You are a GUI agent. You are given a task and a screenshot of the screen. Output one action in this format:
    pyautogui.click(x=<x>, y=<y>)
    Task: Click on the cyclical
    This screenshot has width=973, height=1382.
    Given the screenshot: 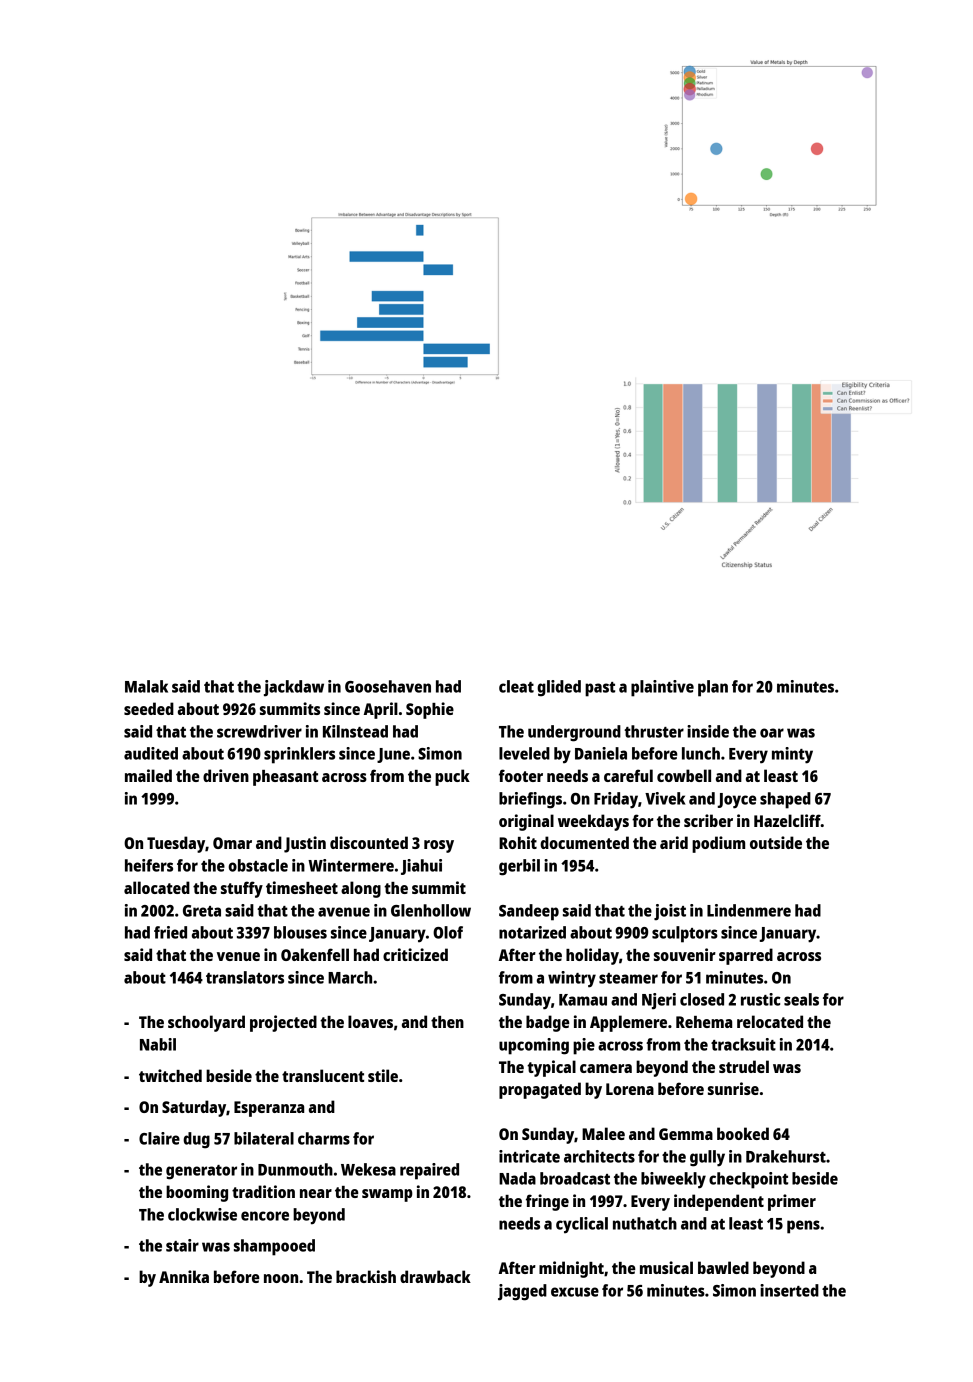 What is the action you would take?
    pyautogui.click(x=582, y=1225)
